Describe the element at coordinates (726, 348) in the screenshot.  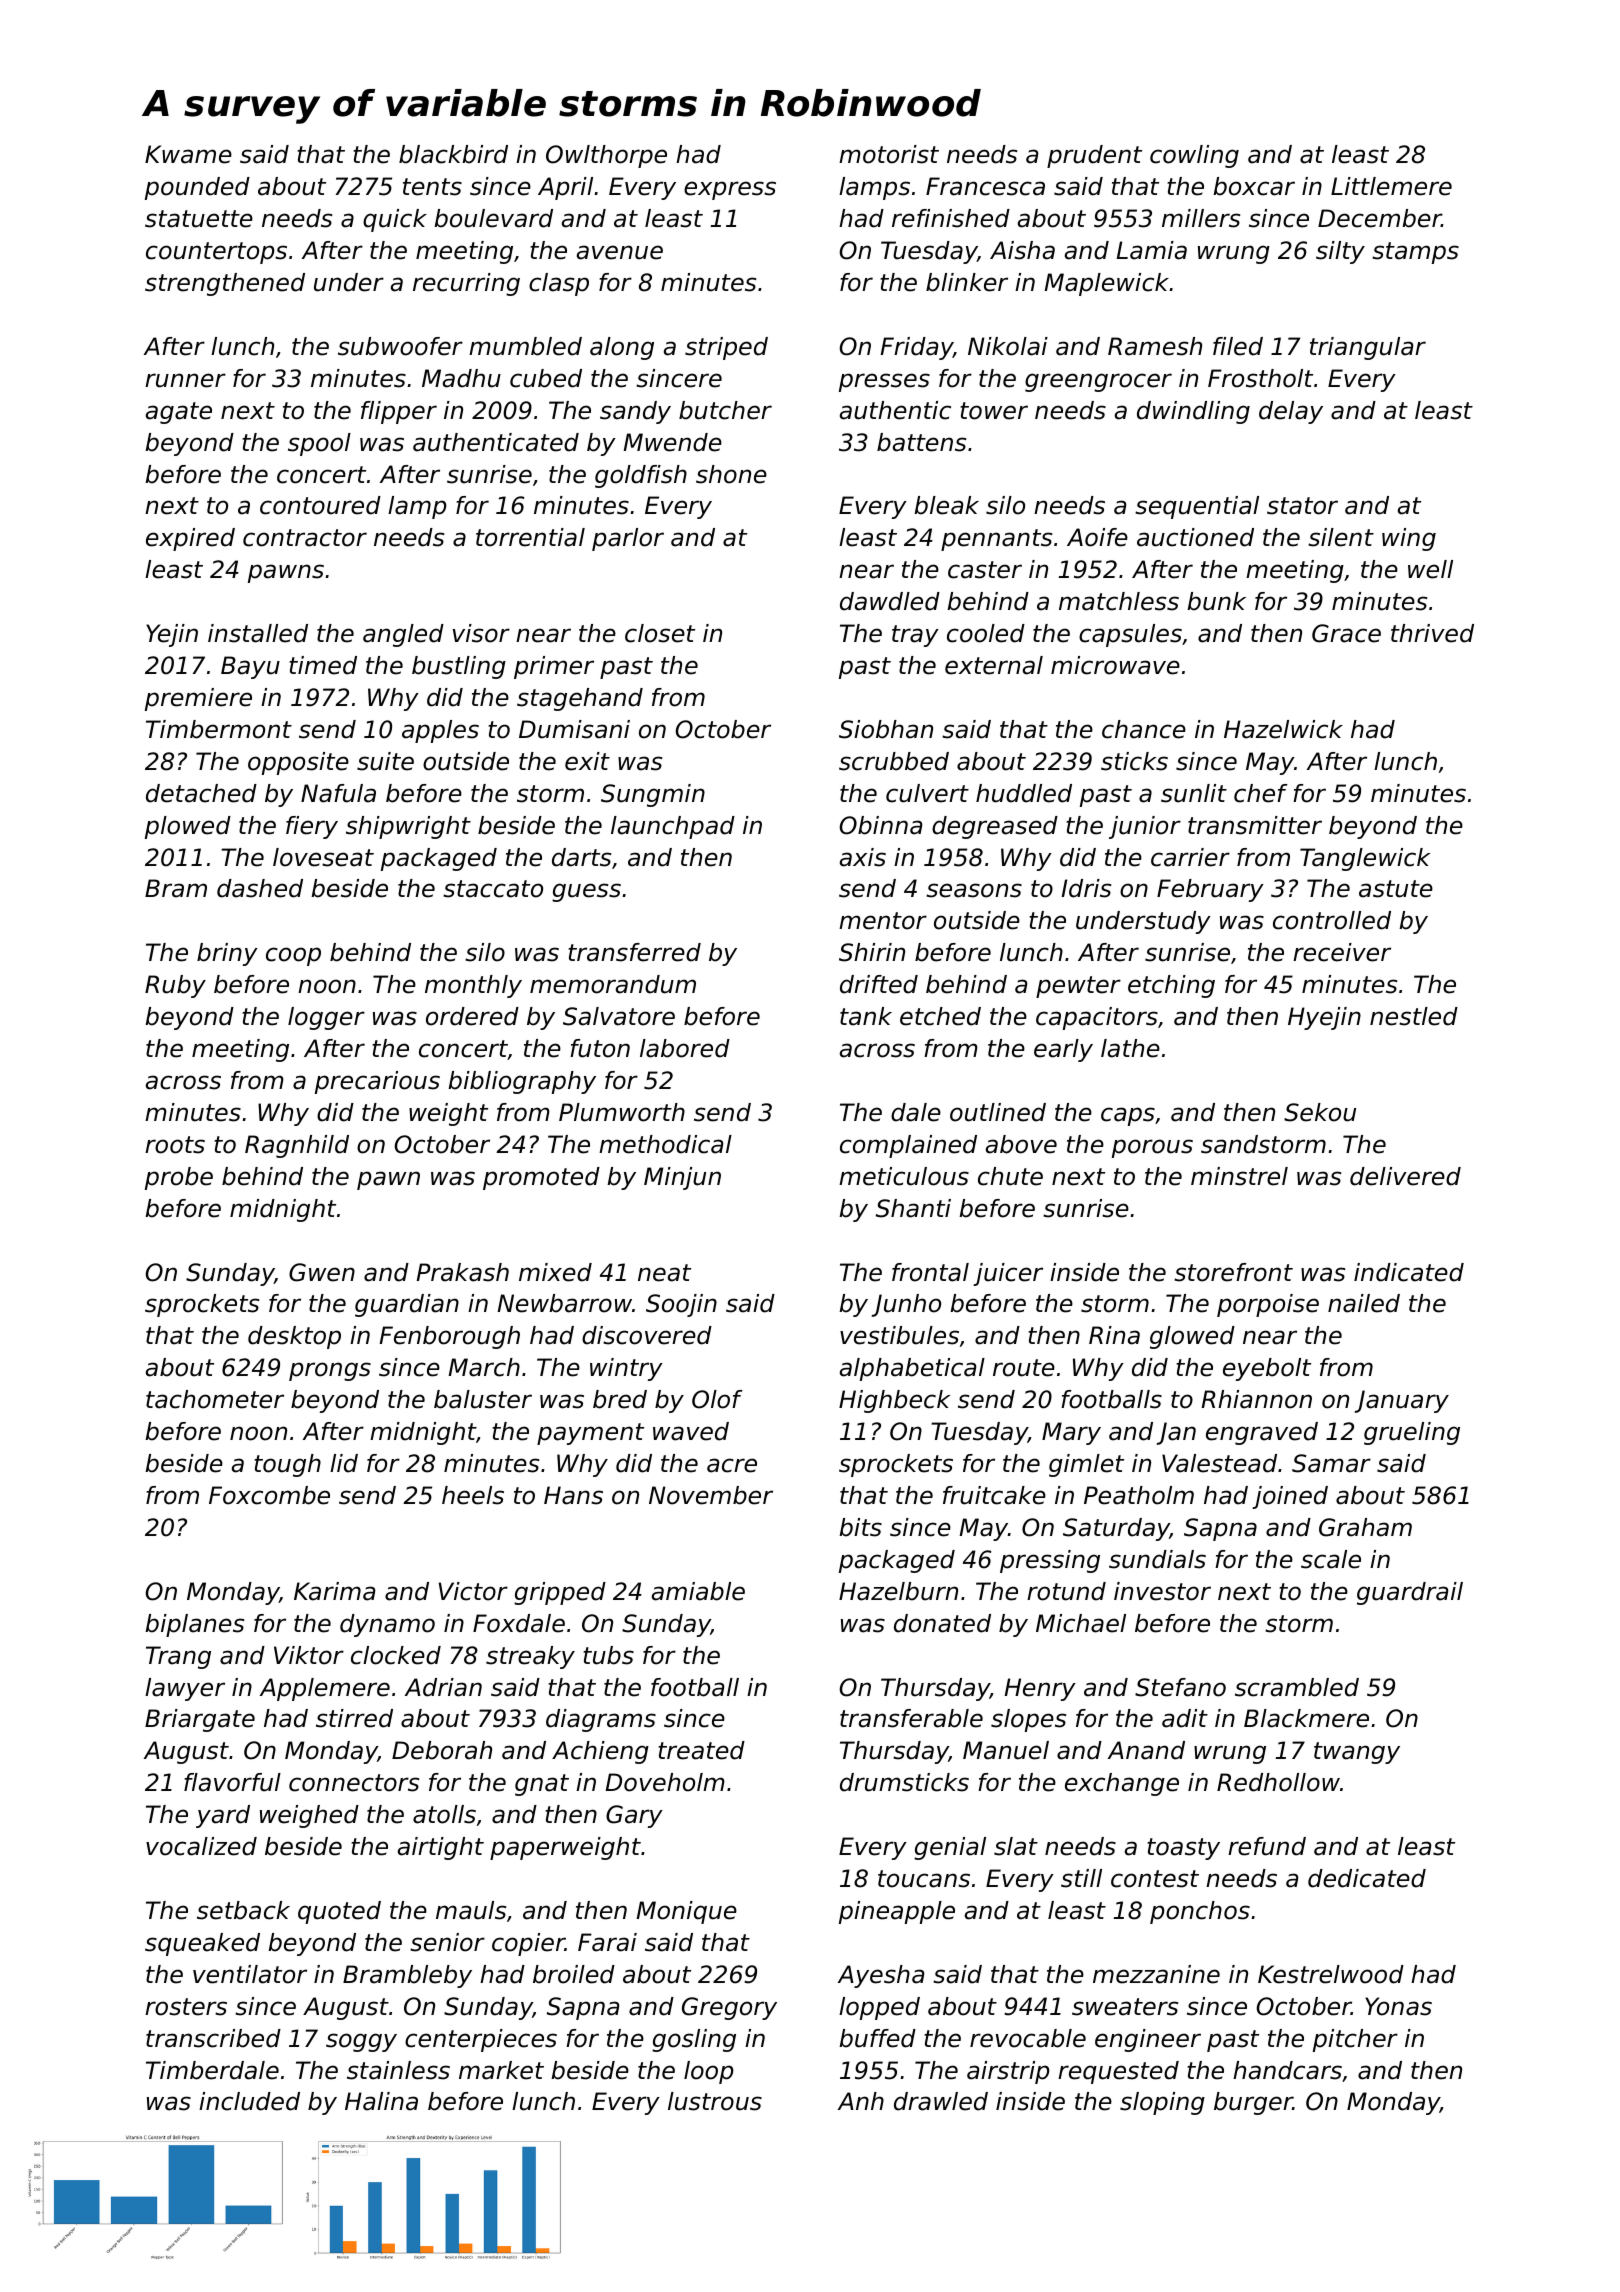
I see `striped` at that location.
